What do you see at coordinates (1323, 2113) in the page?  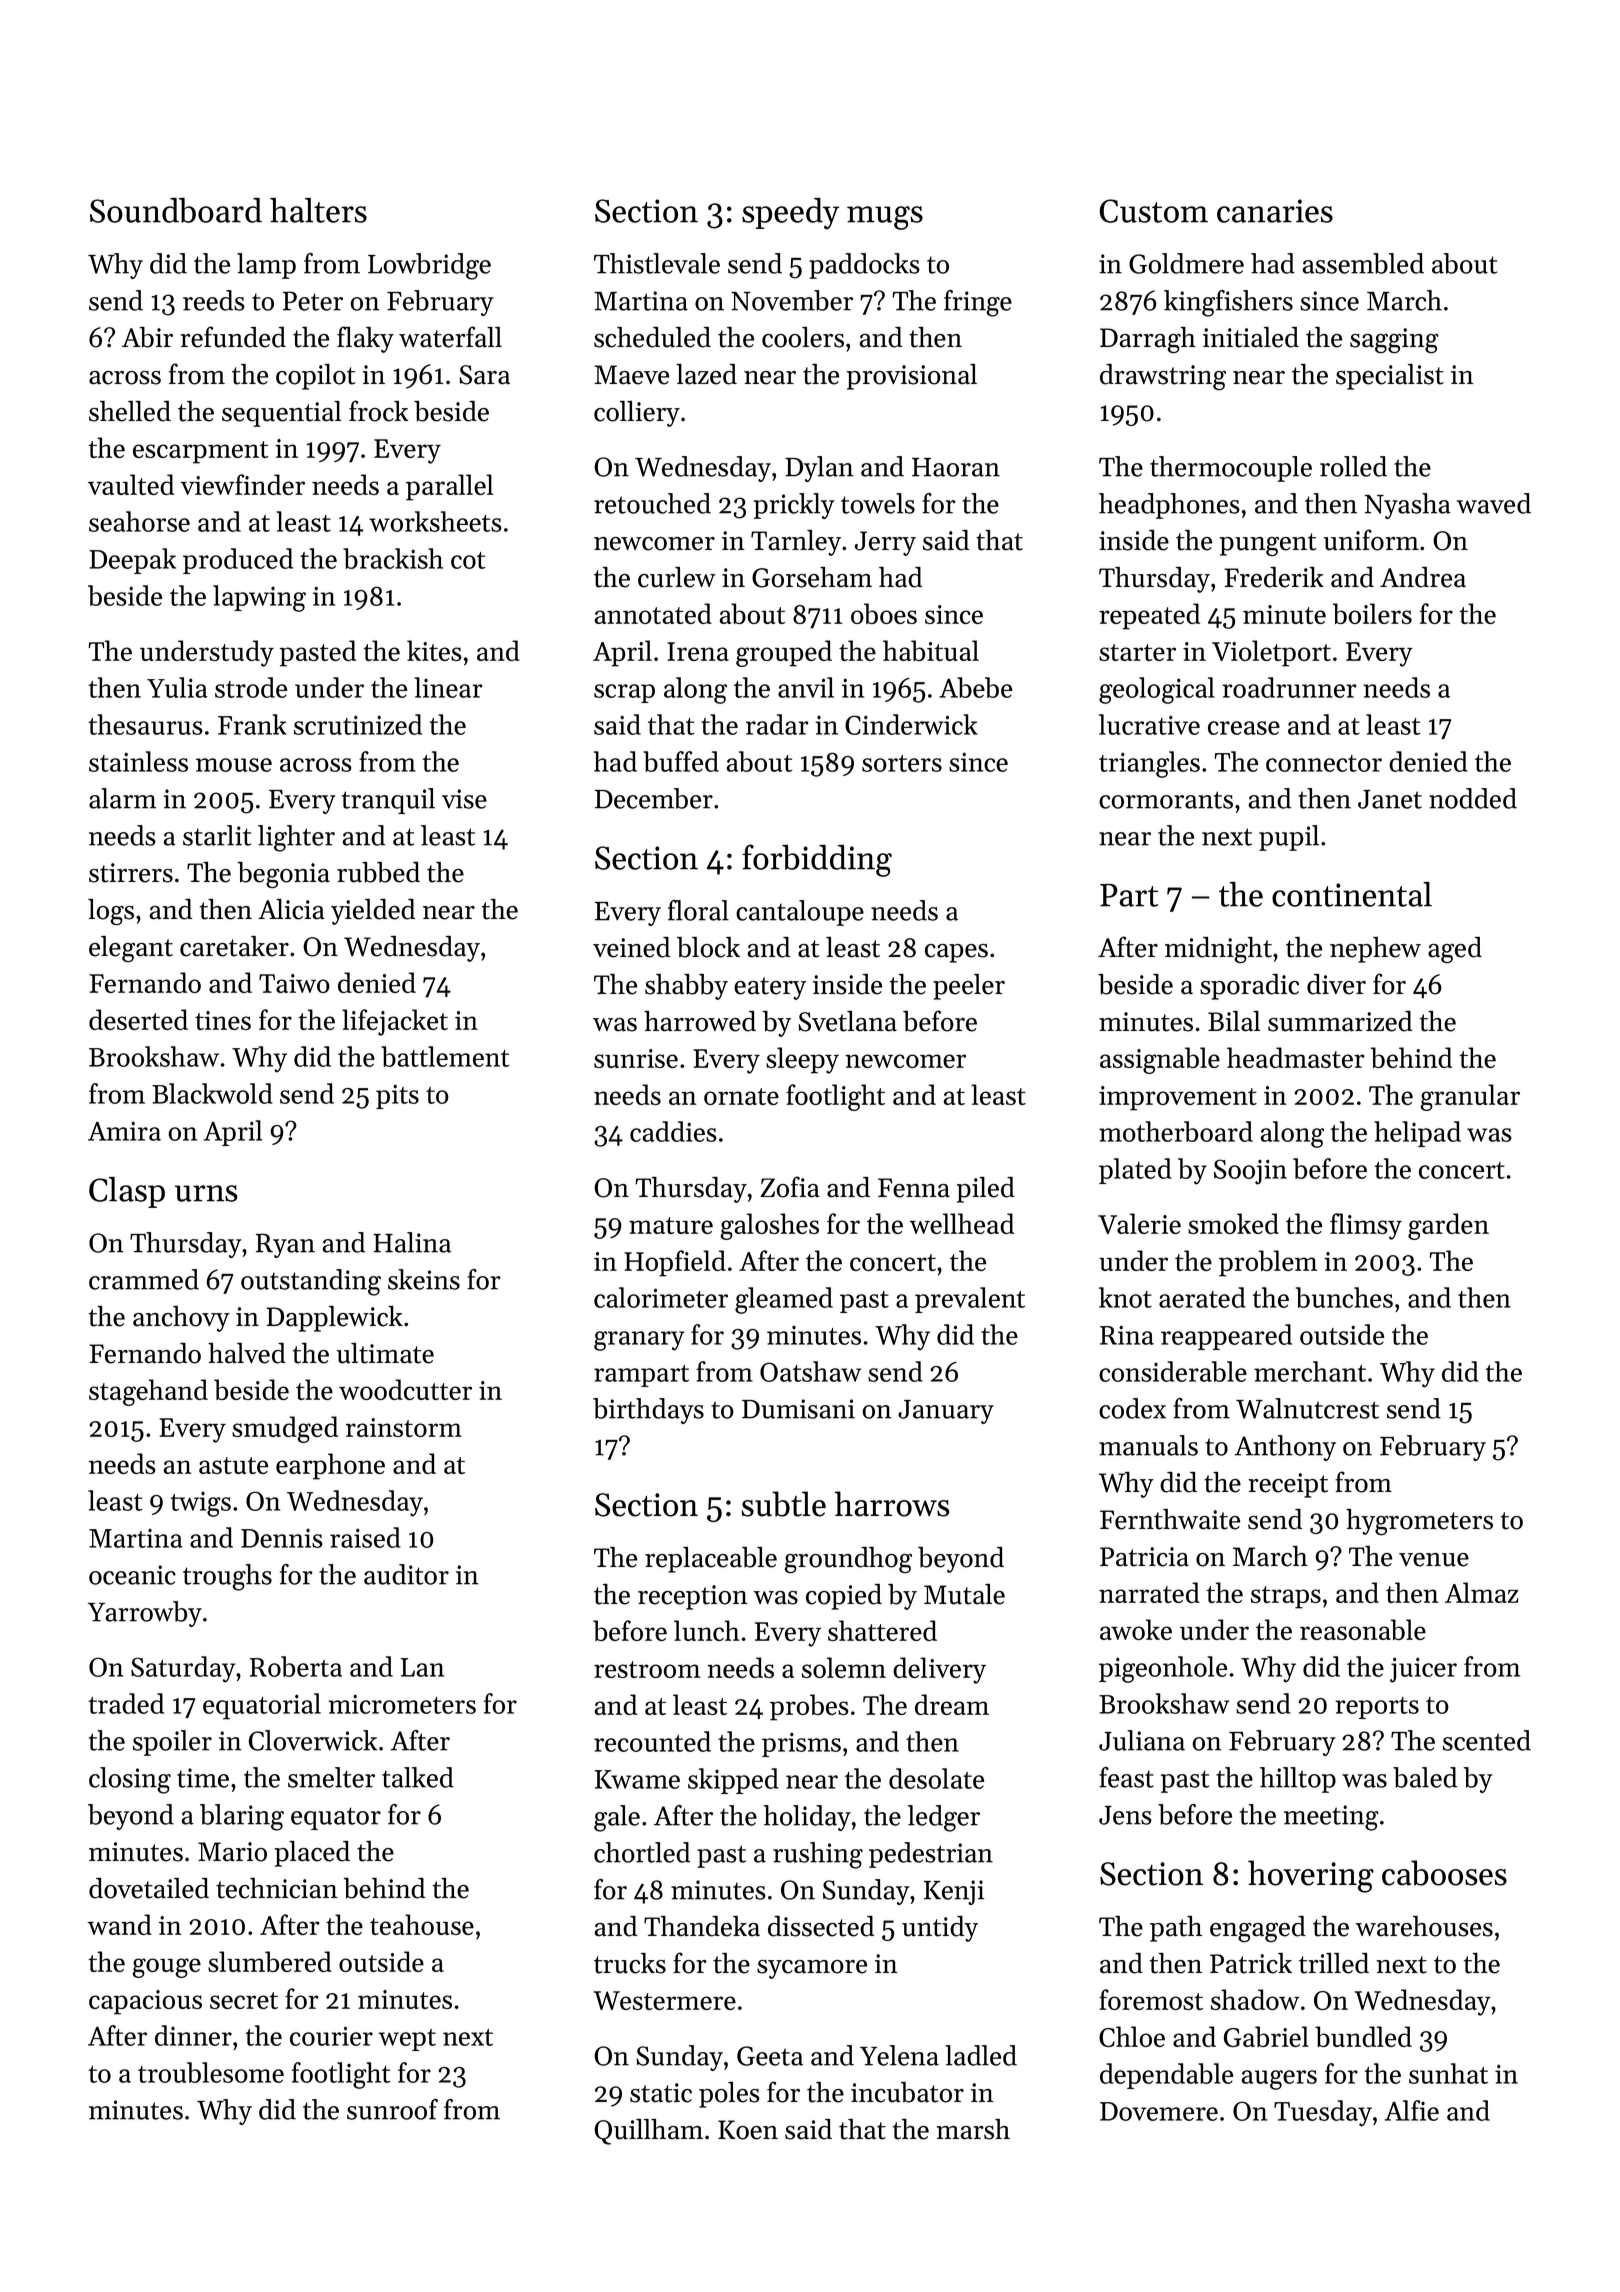 I see `Tuesday` at bounding box center [1323, 2113].
